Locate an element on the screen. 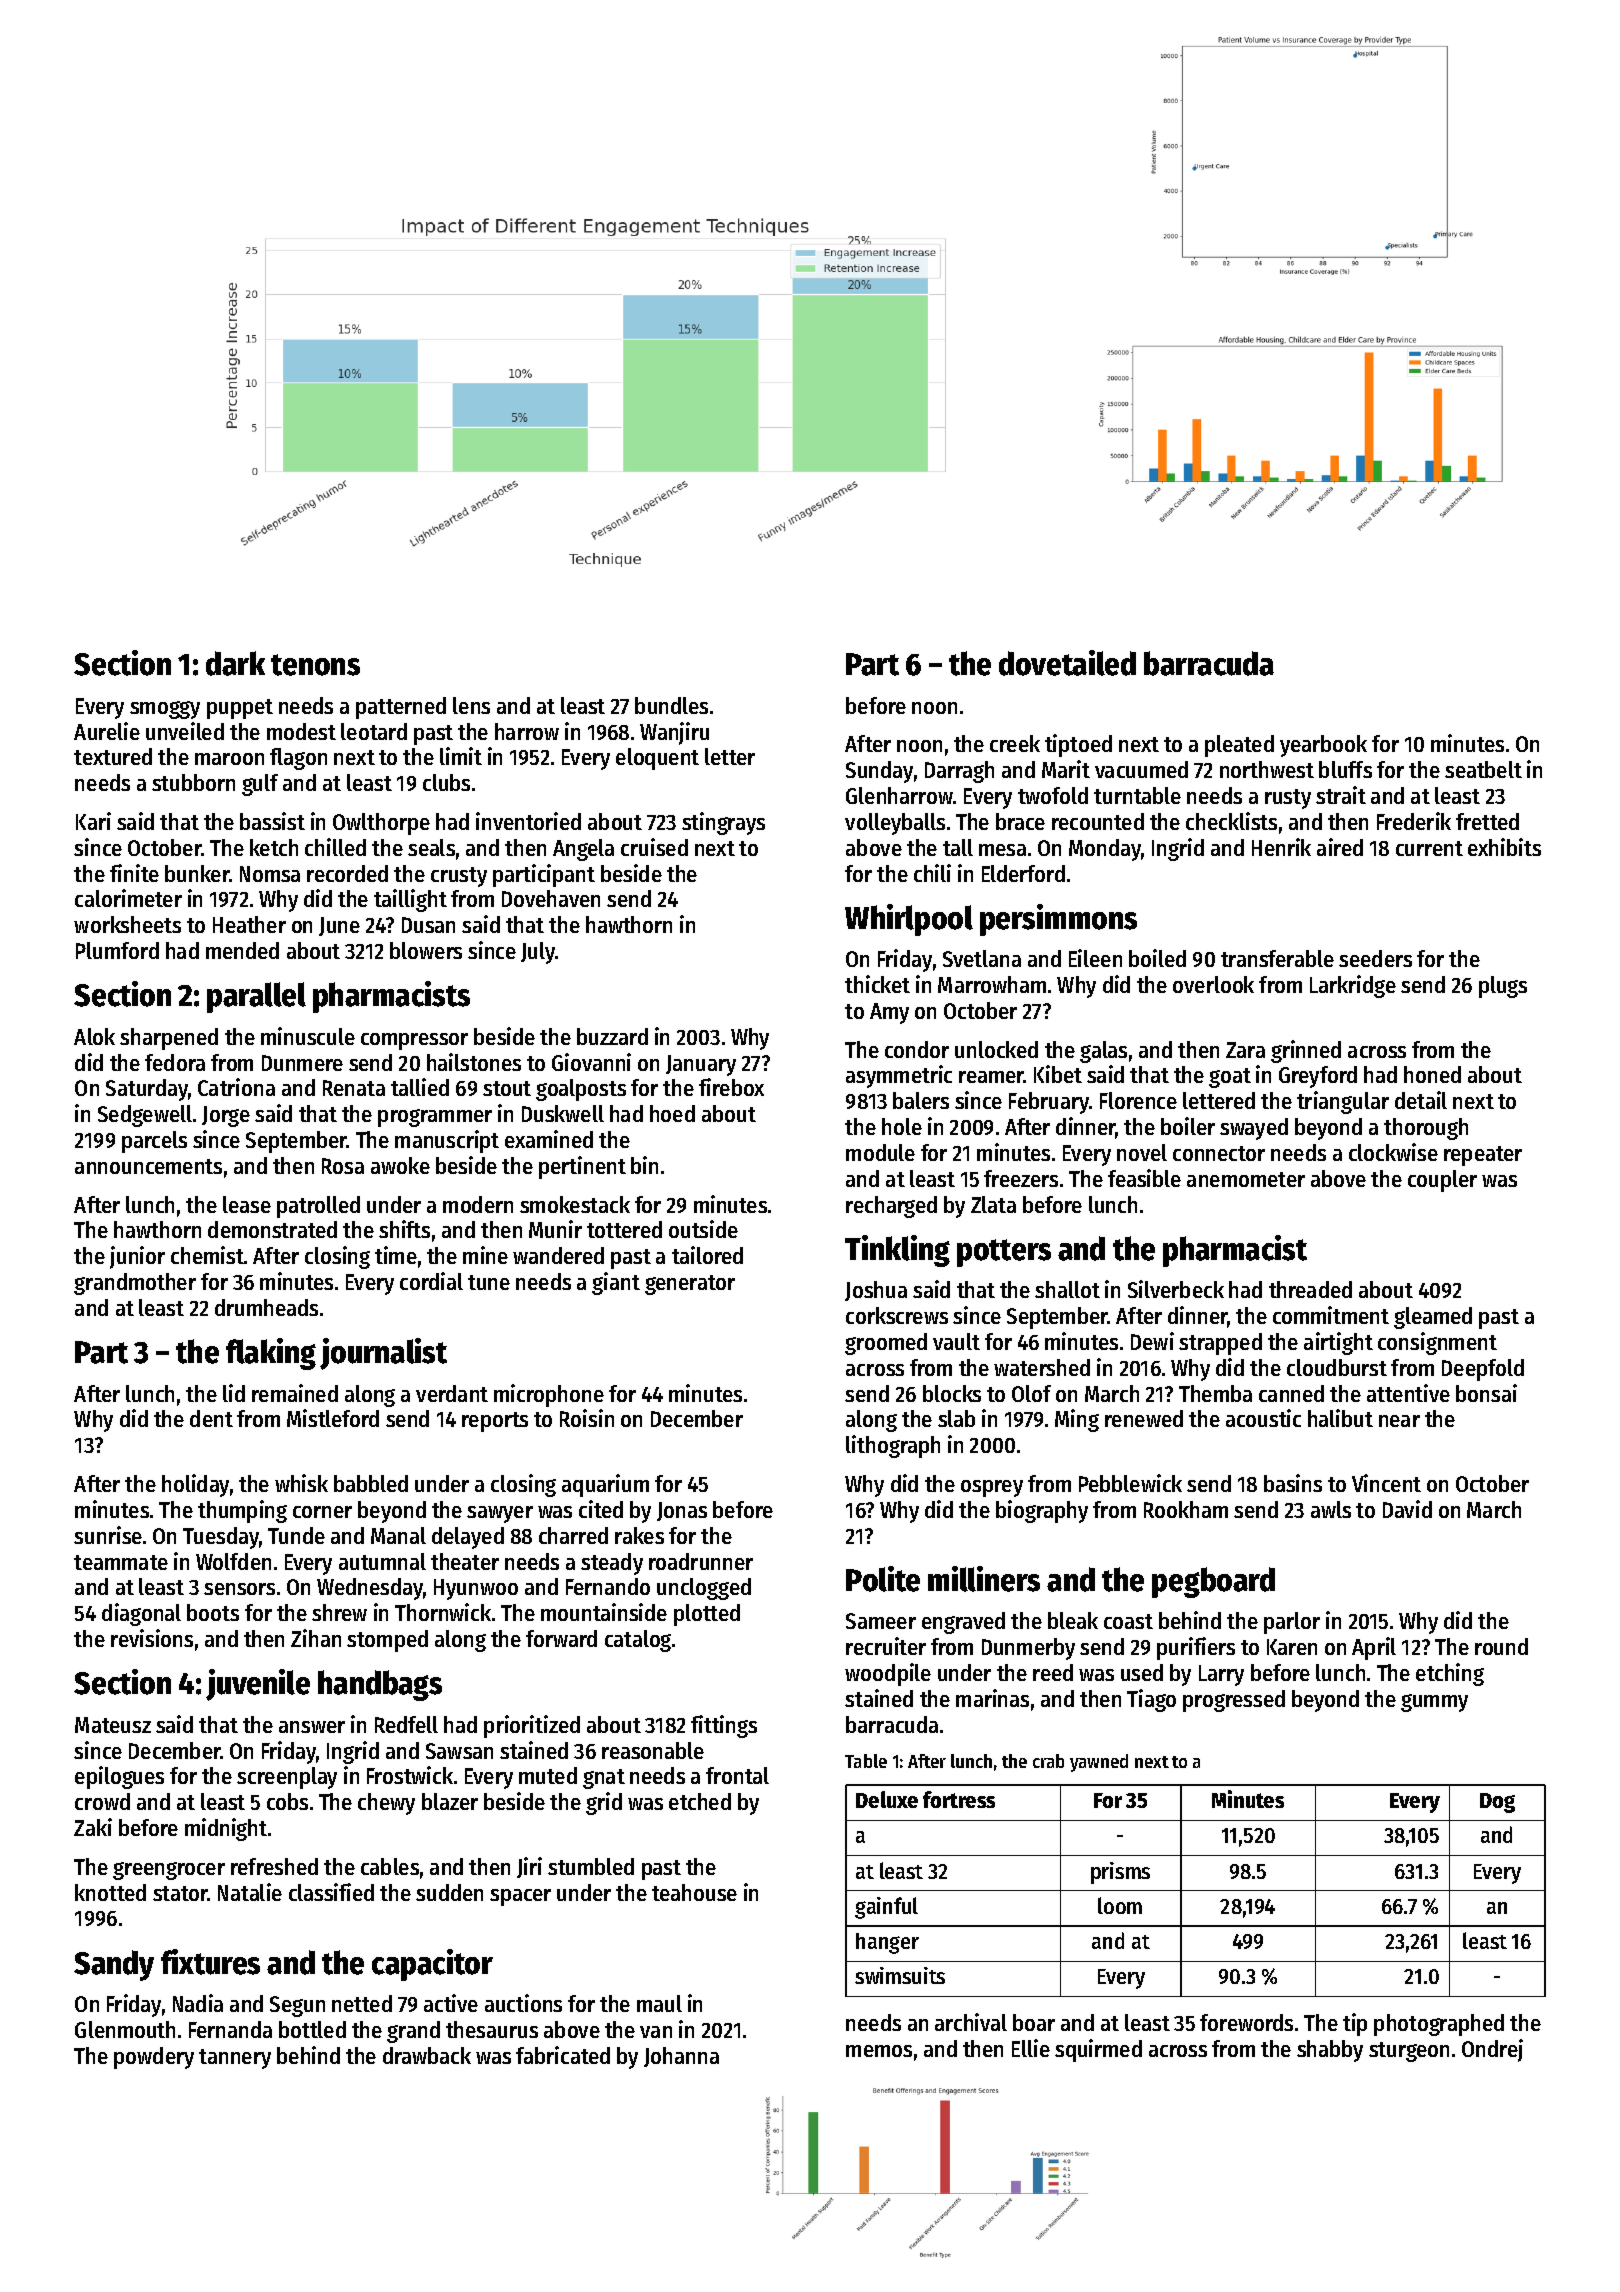 This screenshot has width=1620, height=2292. flaking is located at coordinates (271, 1354).
